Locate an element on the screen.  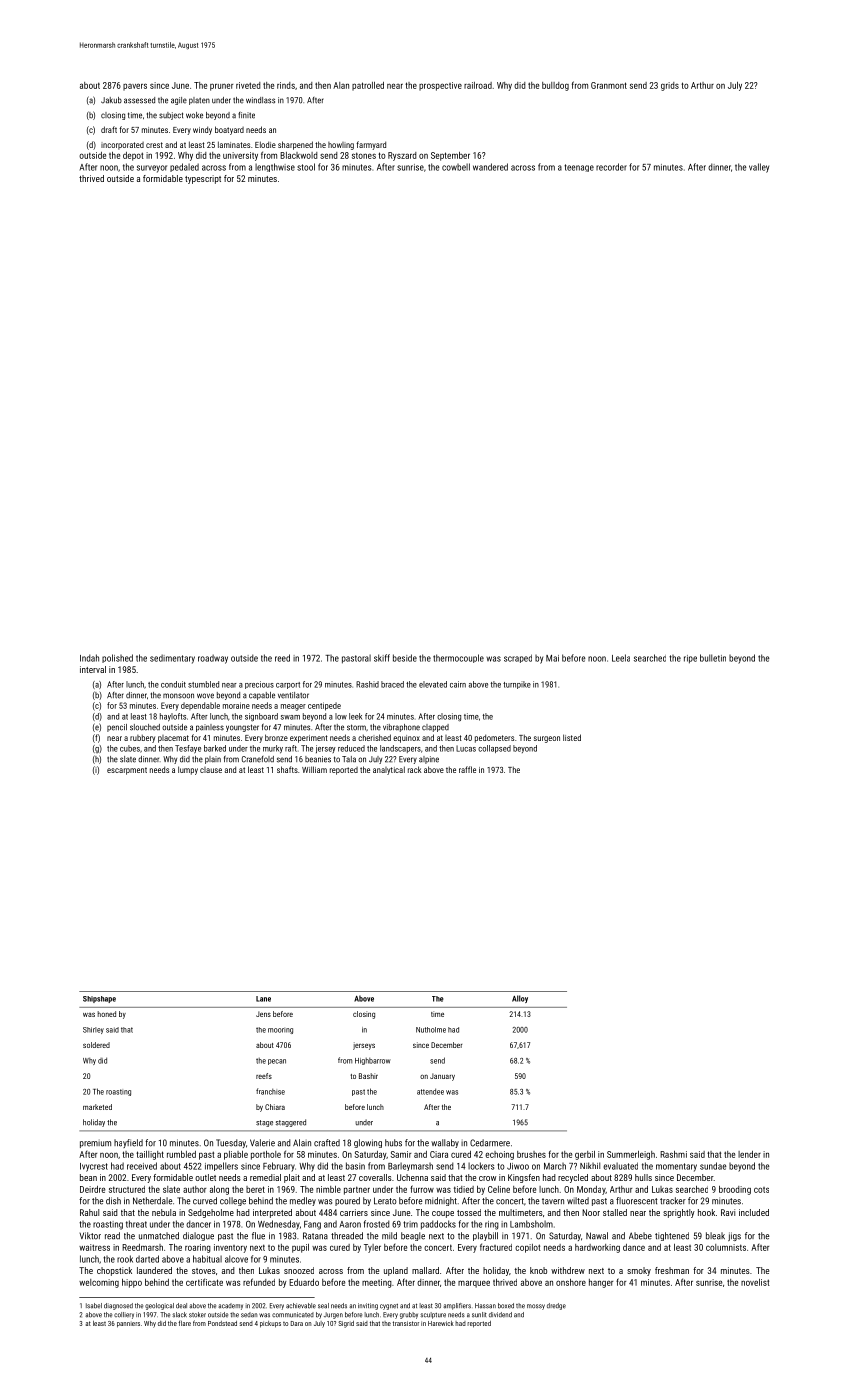
received is located at coordinates (142, 1166).
